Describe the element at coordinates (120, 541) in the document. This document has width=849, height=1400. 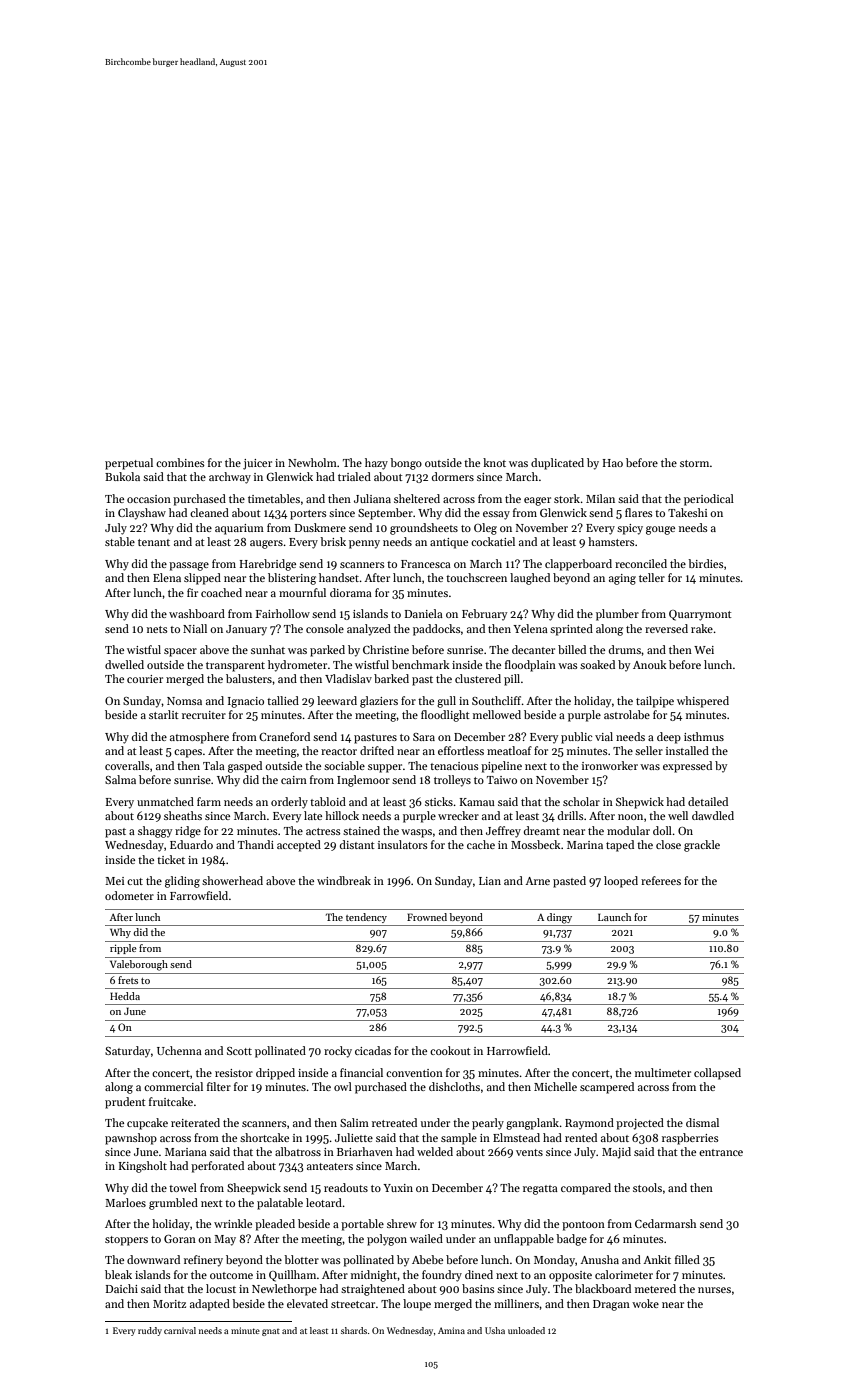
I see `stable` at that location.
